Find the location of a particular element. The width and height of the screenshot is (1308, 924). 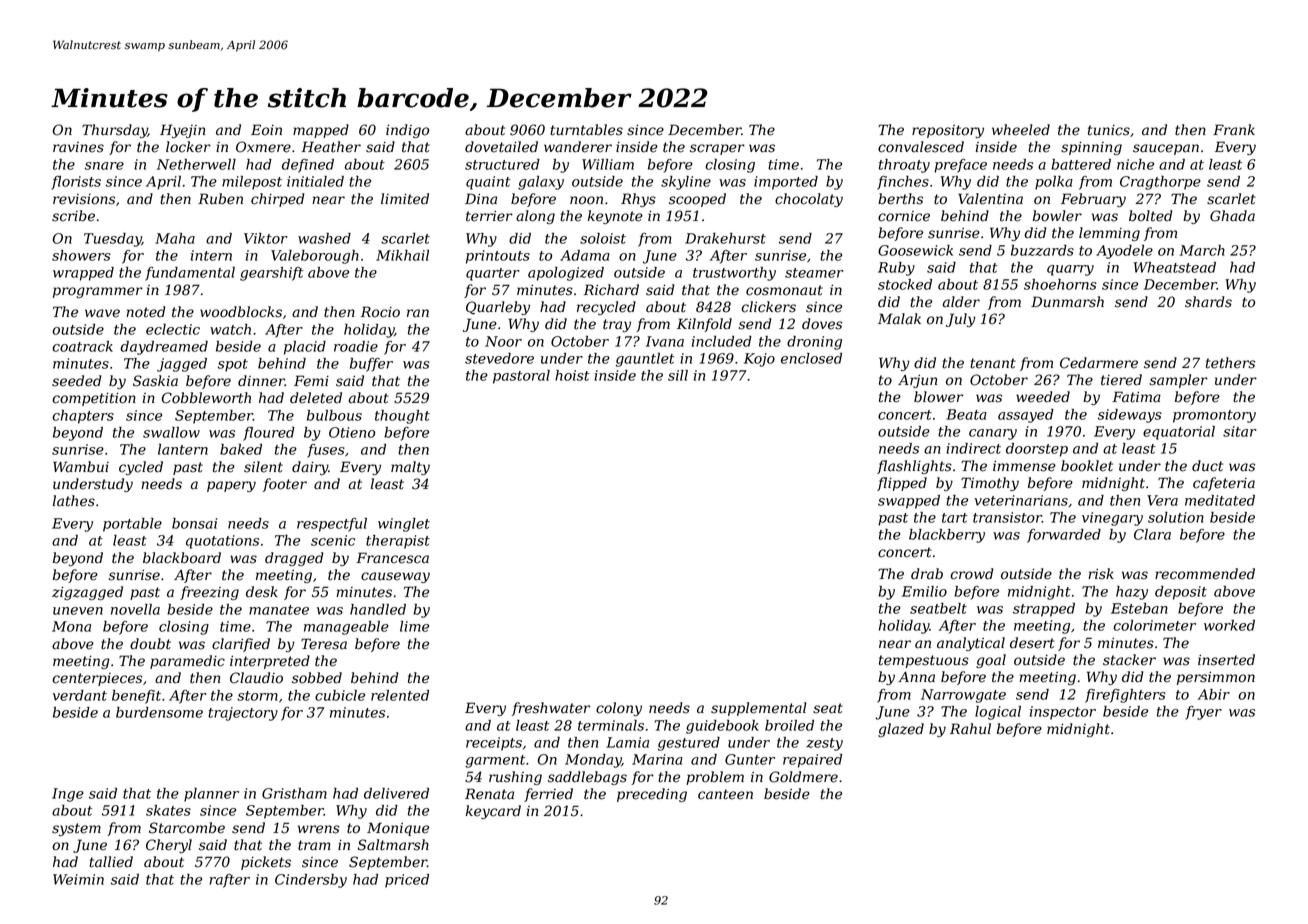

Tuesday is located at coordinates (113, 240).
